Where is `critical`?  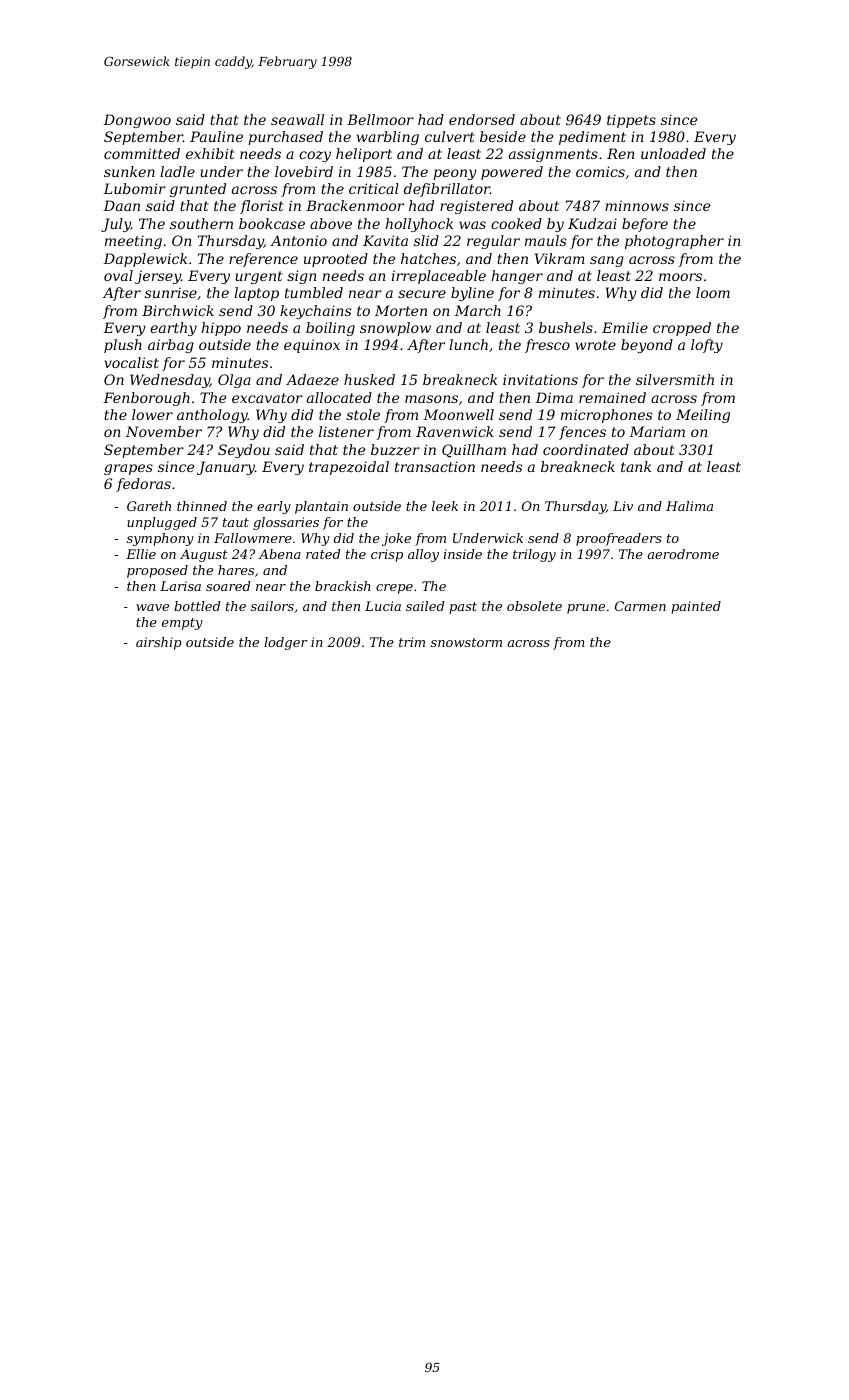
critical is located at coordinates (374, 188).
